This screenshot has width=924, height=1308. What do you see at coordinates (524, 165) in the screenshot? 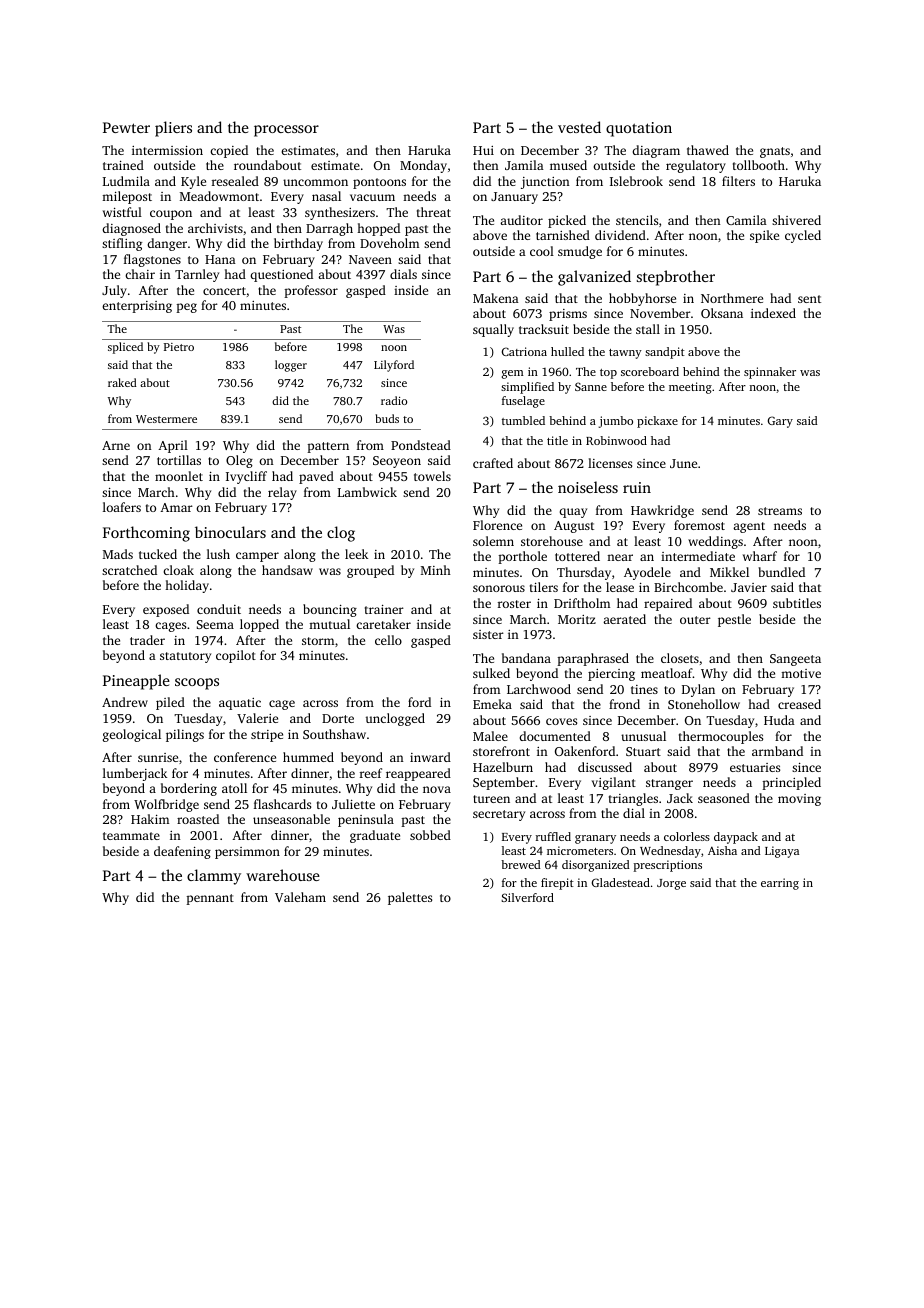
I see `Jamila` at bounding box center [524, 165].
